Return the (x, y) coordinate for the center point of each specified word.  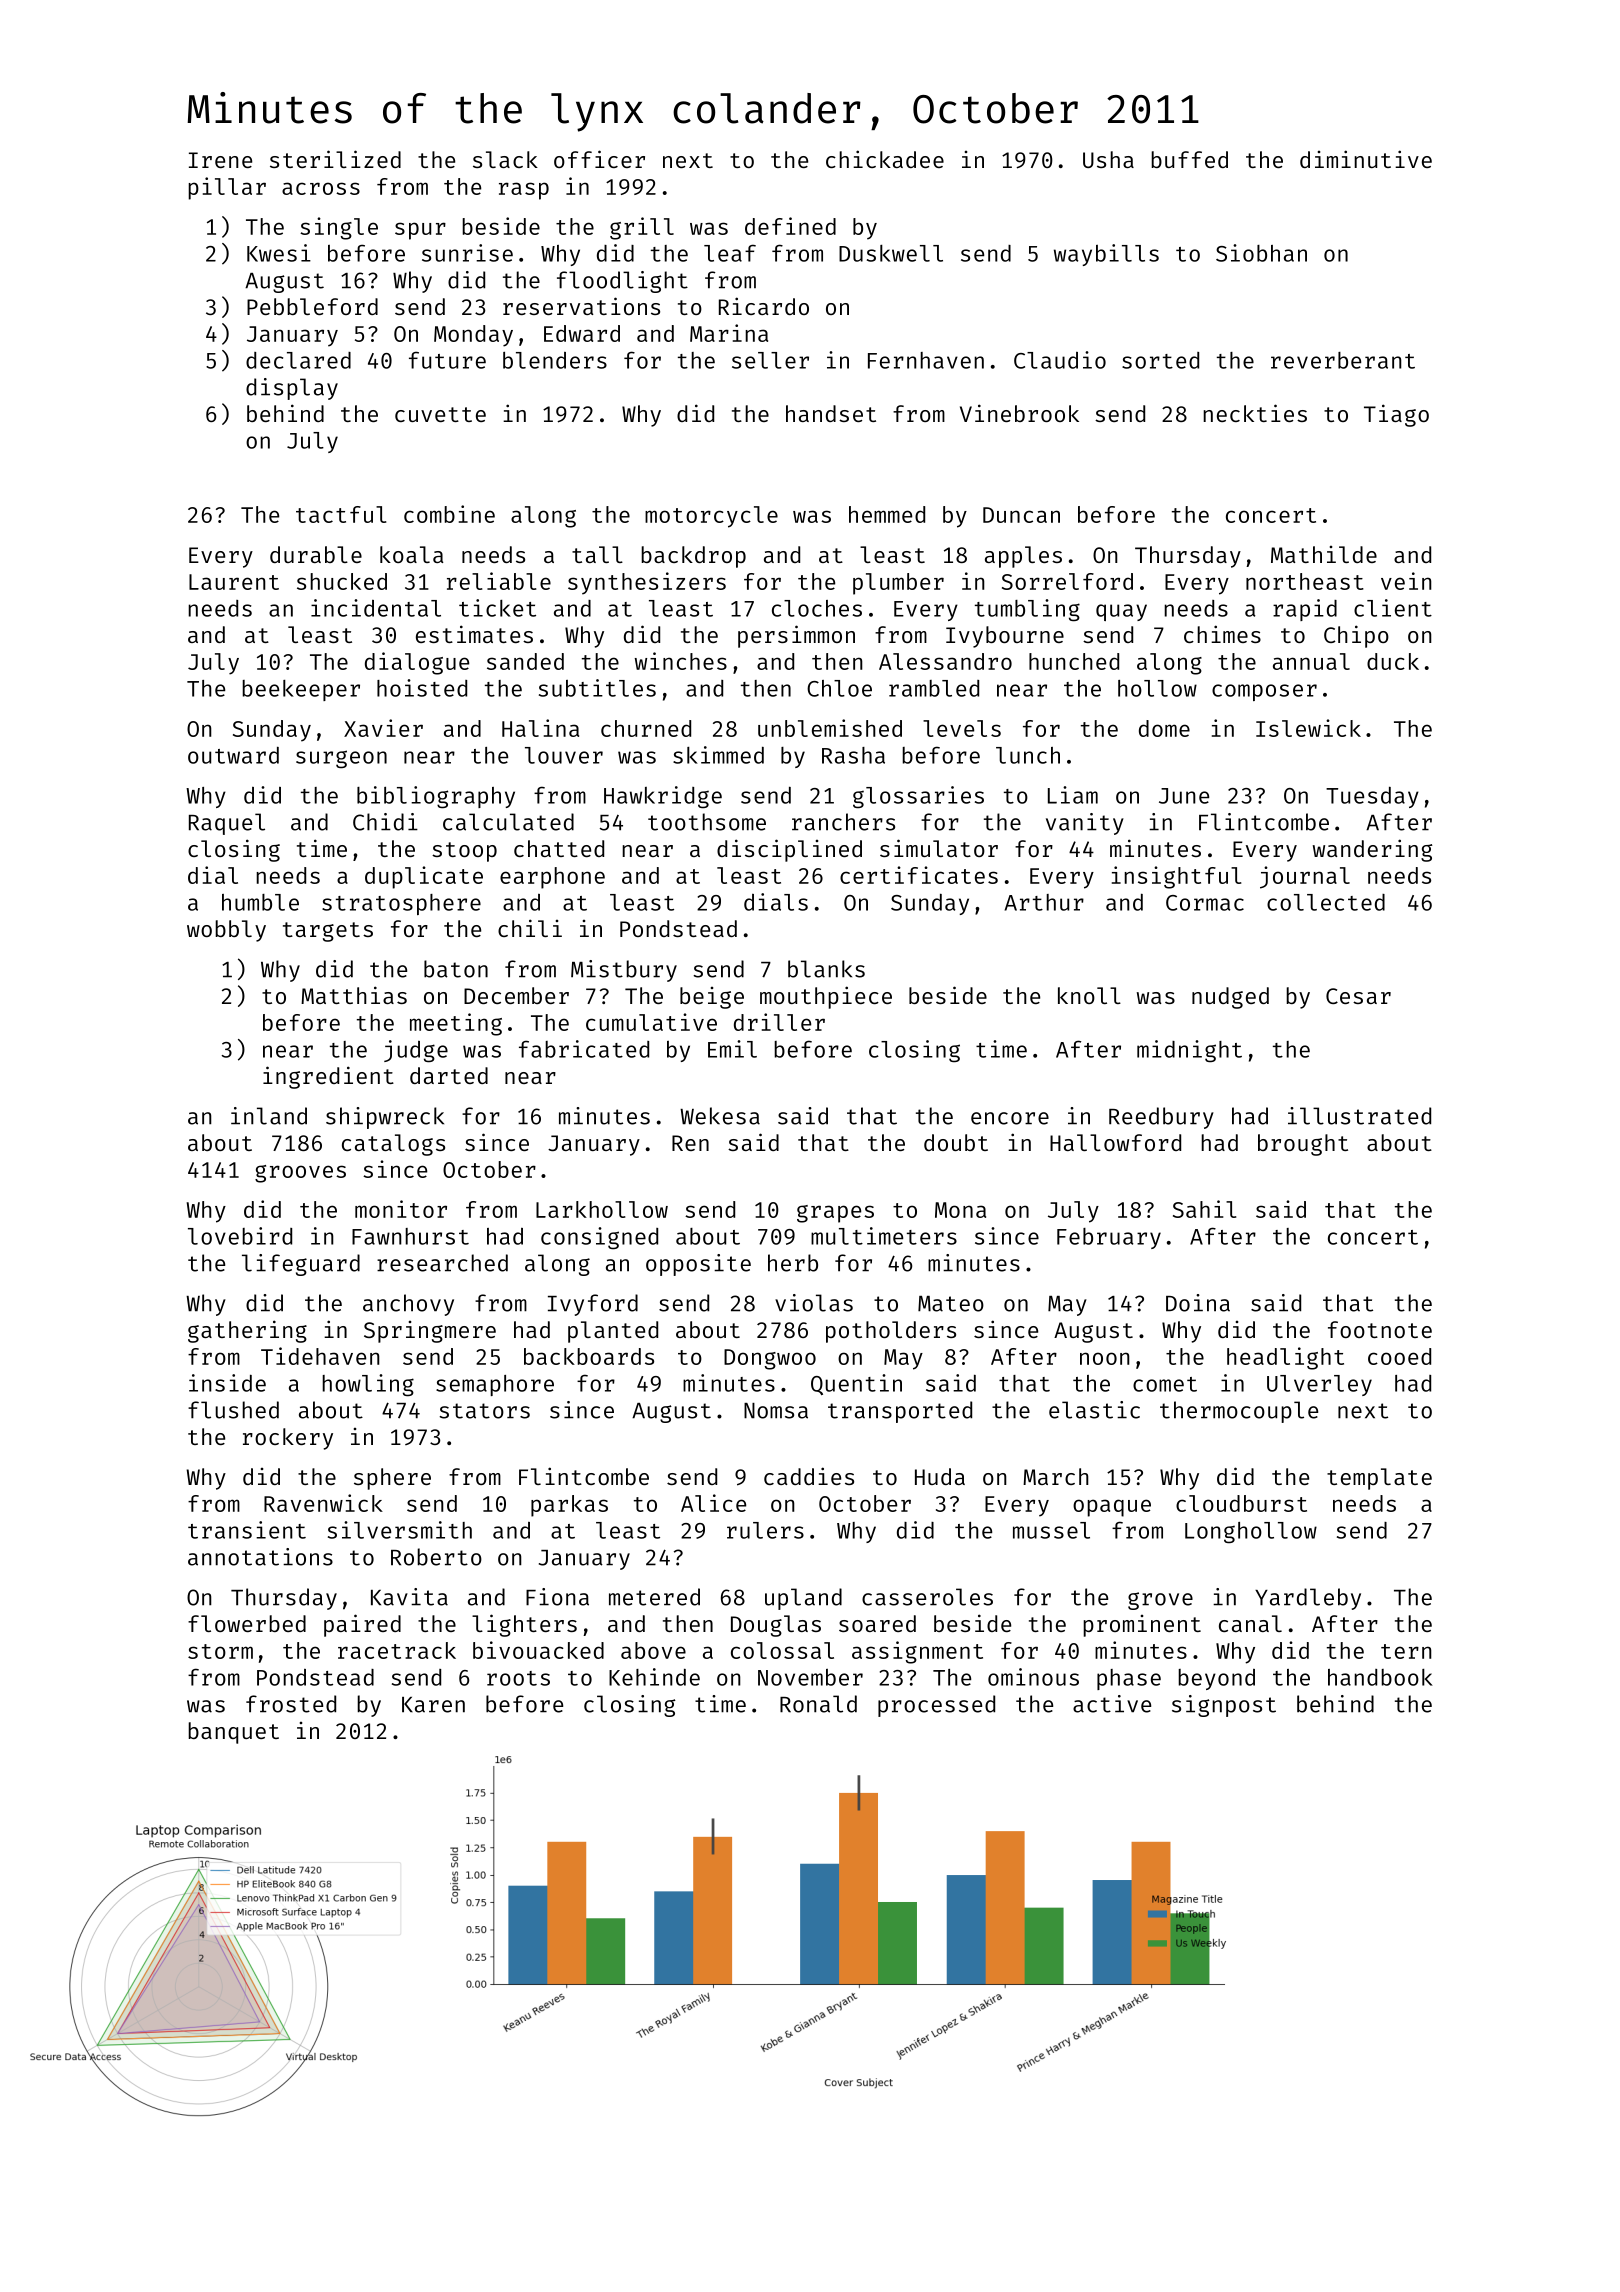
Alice (713, 1503)
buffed (1189, 159)
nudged (1230, 998)
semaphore (495, 1385)
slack (505, 159)
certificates (919, 875)
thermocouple (1239, 1412)
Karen (433, 1705)
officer (599, 159)
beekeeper (301, 690)
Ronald (818, 1704)
